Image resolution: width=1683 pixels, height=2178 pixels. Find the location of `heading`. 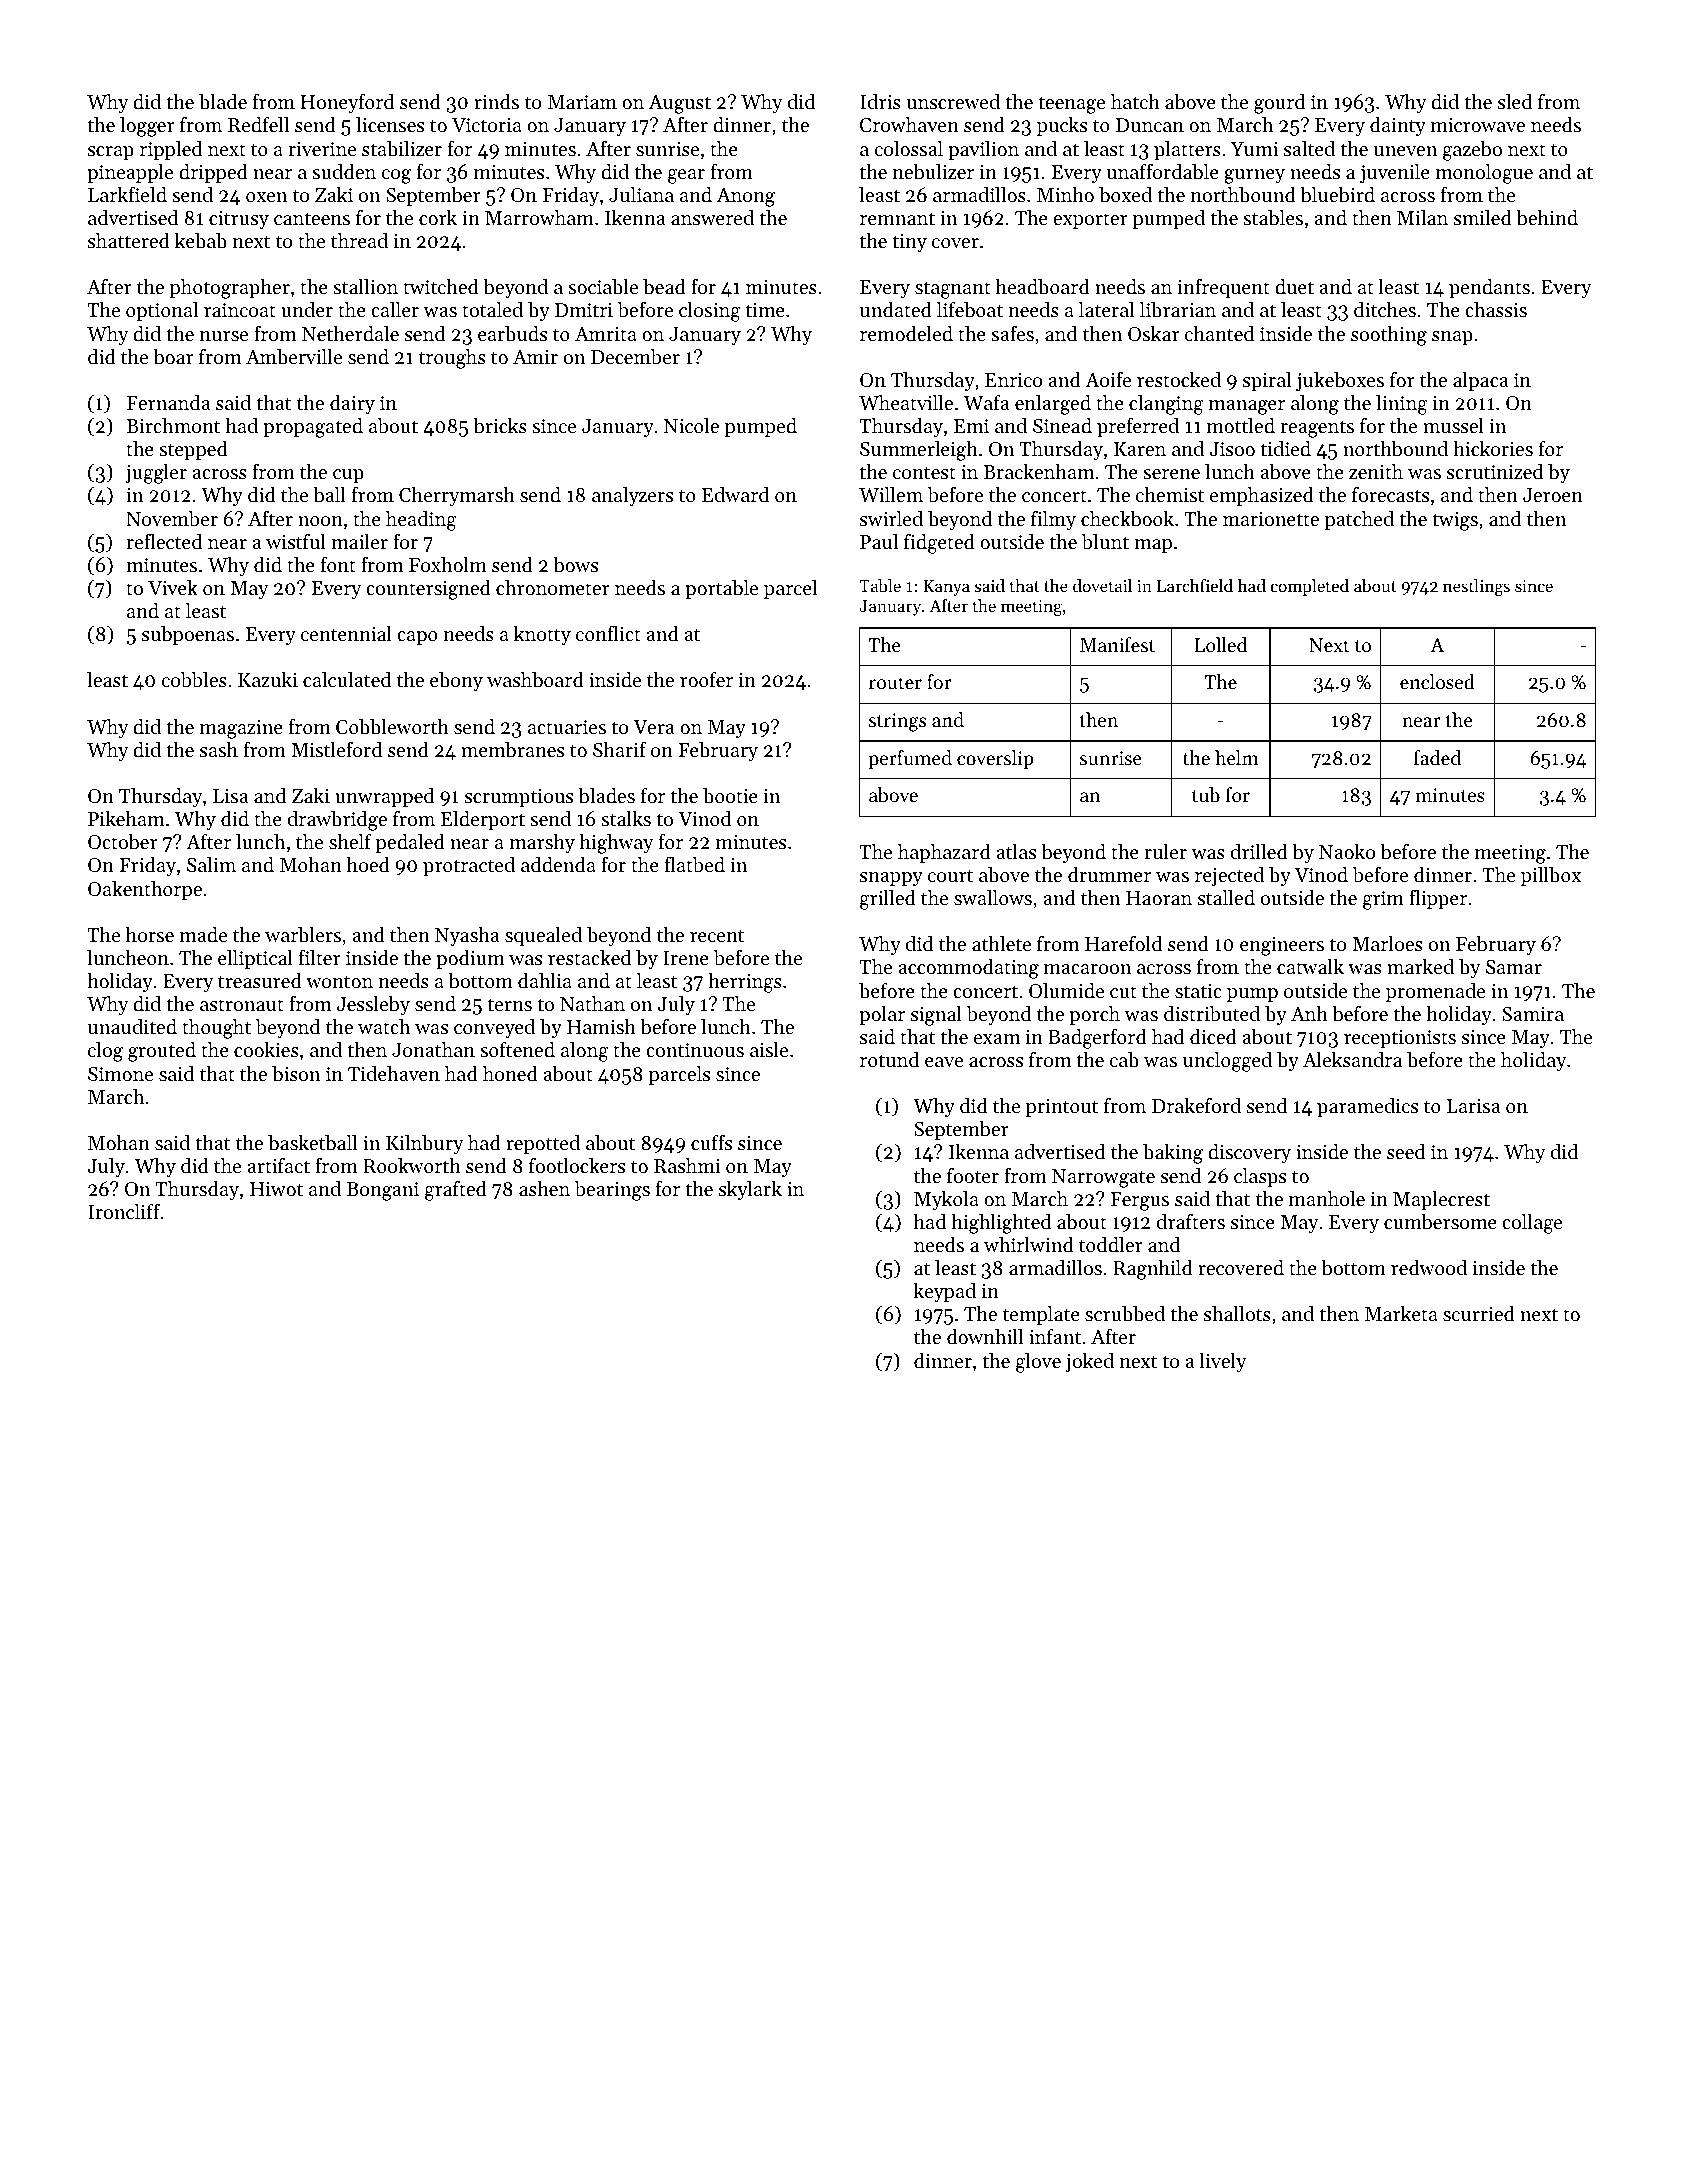

heading is located at coordinates (421, 521).
